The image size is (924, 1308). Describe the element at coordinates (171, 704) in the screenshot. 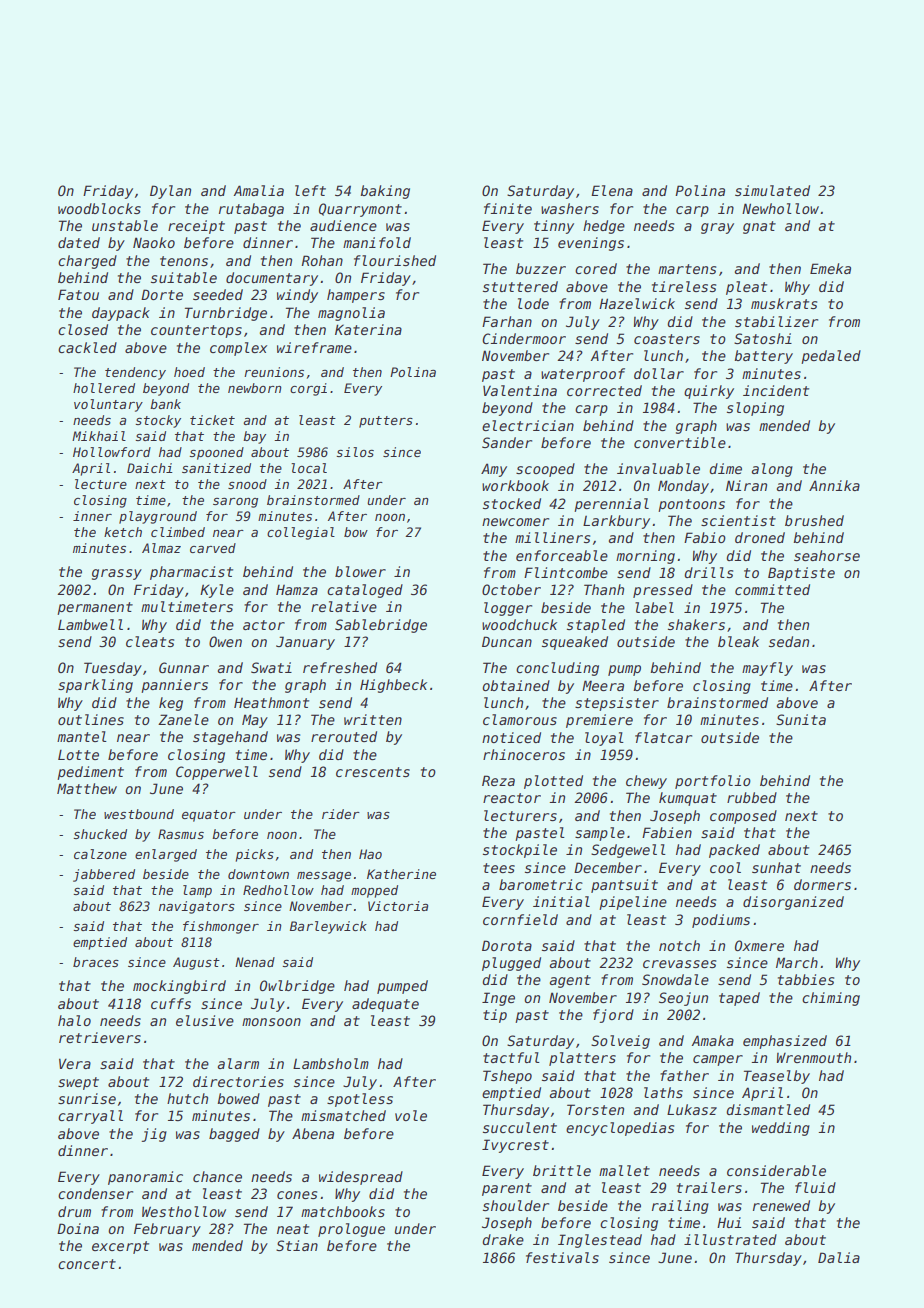

I see `keg` at that location.
